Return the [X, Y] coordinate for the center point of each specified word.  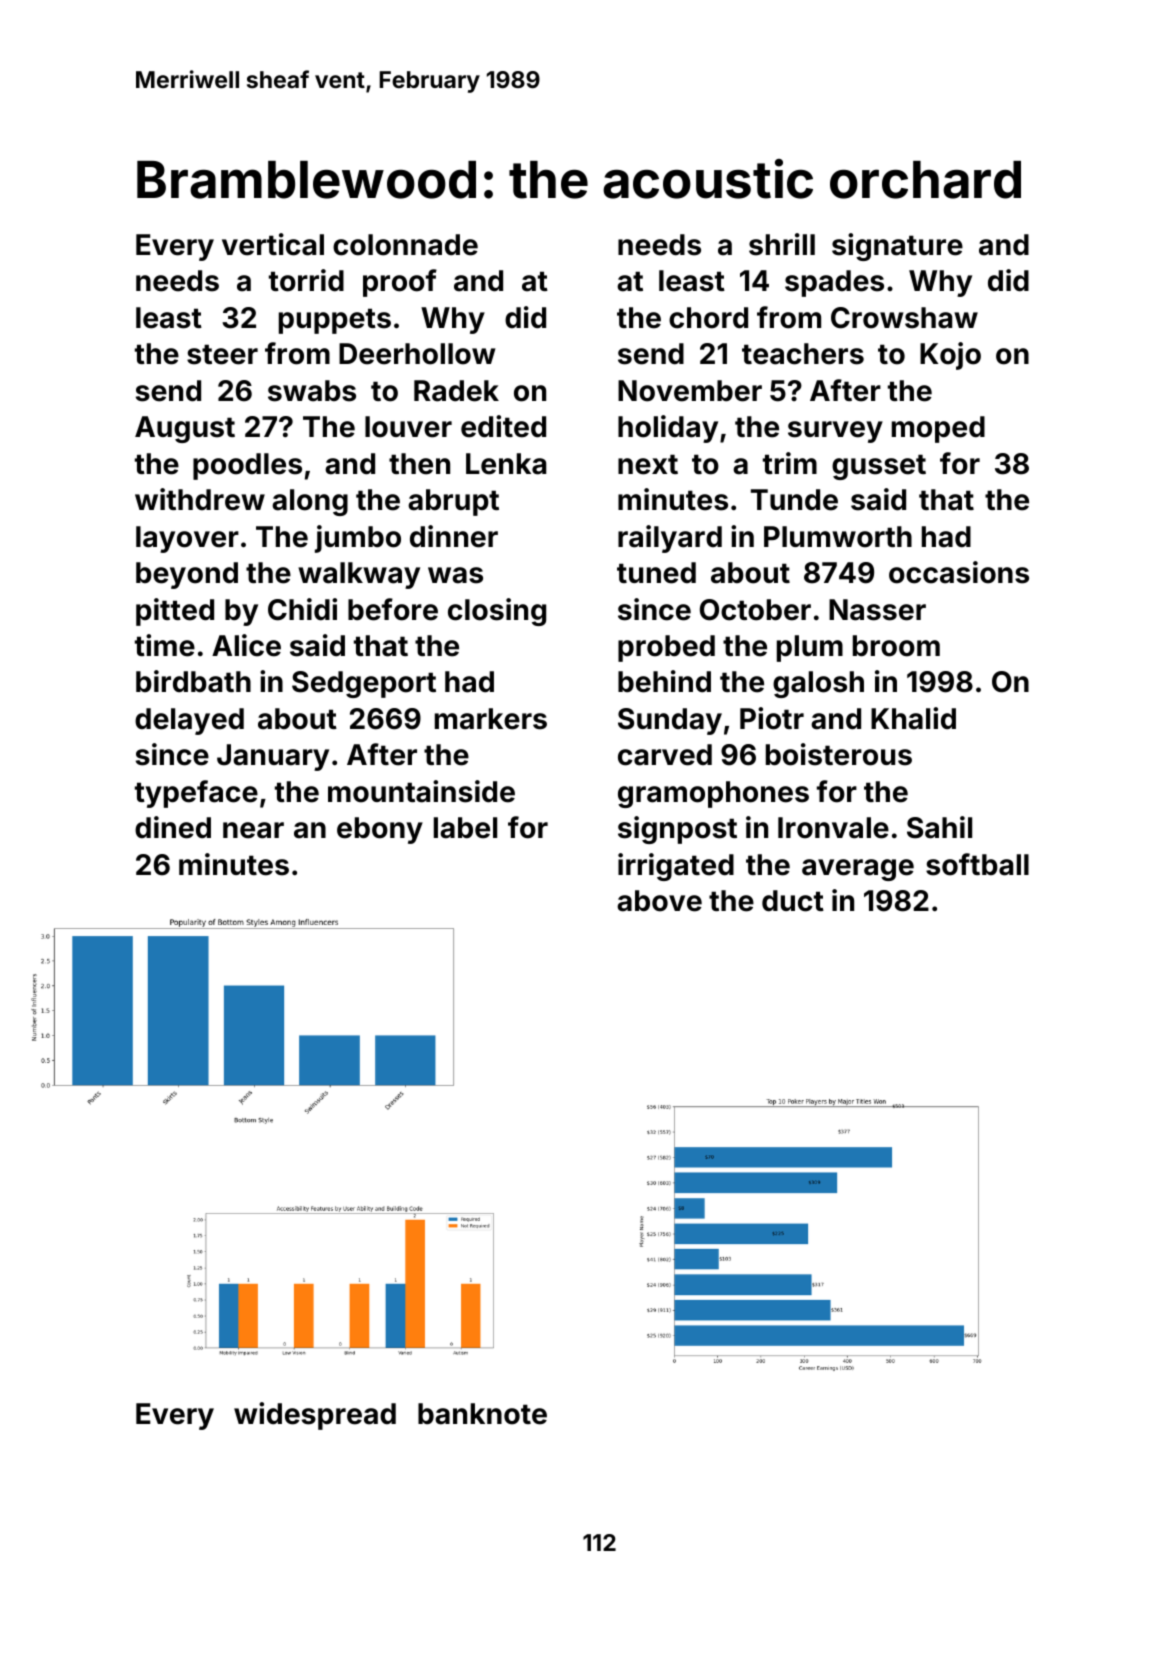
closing [497, 612]
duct [793, 901]
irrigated [676, 867]
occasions [959, 572]
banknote [482, 1414]
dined [173, 827]
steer [222, 354]
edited [503, 426]
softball [977, 864]
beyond [187, 575]
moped [938, 429]
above [659, 901]
